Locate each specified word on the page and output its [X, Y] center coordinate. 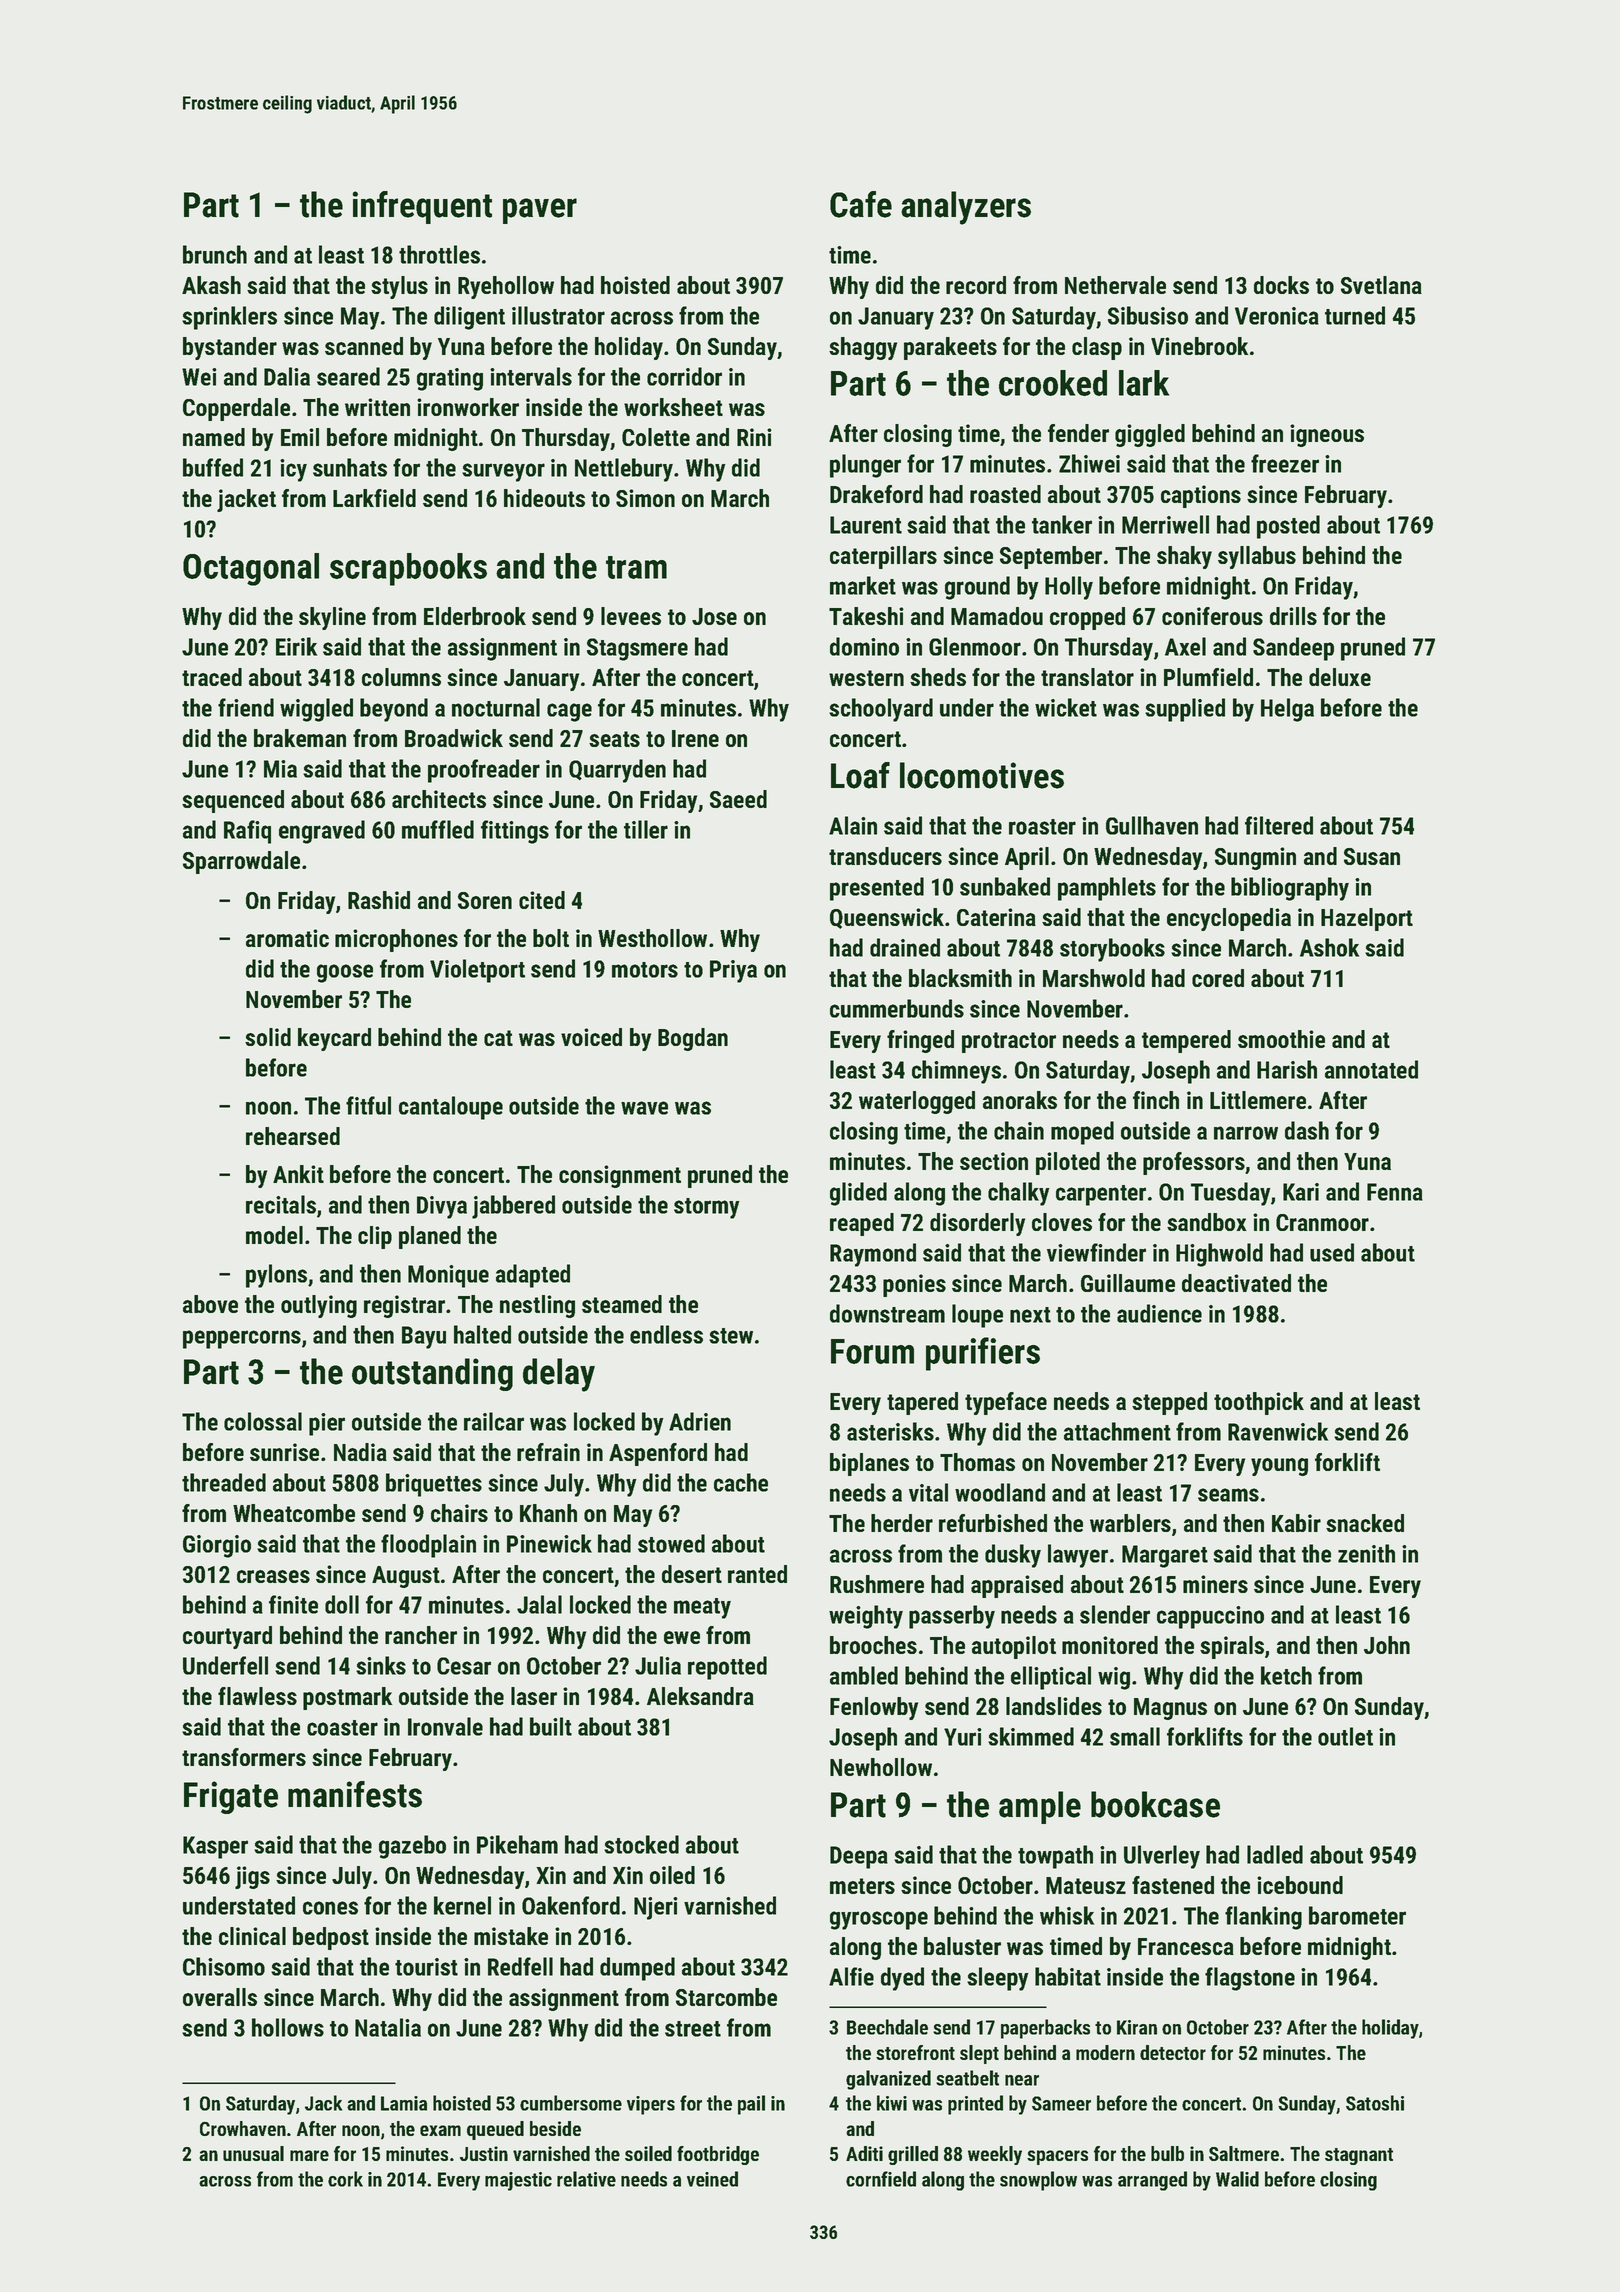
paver [540, 211]
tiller [646, 829]
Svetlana [1381, 285]
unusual [253, 2153]
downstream [887, 1313]
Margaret [1165, 1556]
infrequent [422, 207]
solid [268, 1037]
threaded [224, 1482]
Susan [1372, 856]
